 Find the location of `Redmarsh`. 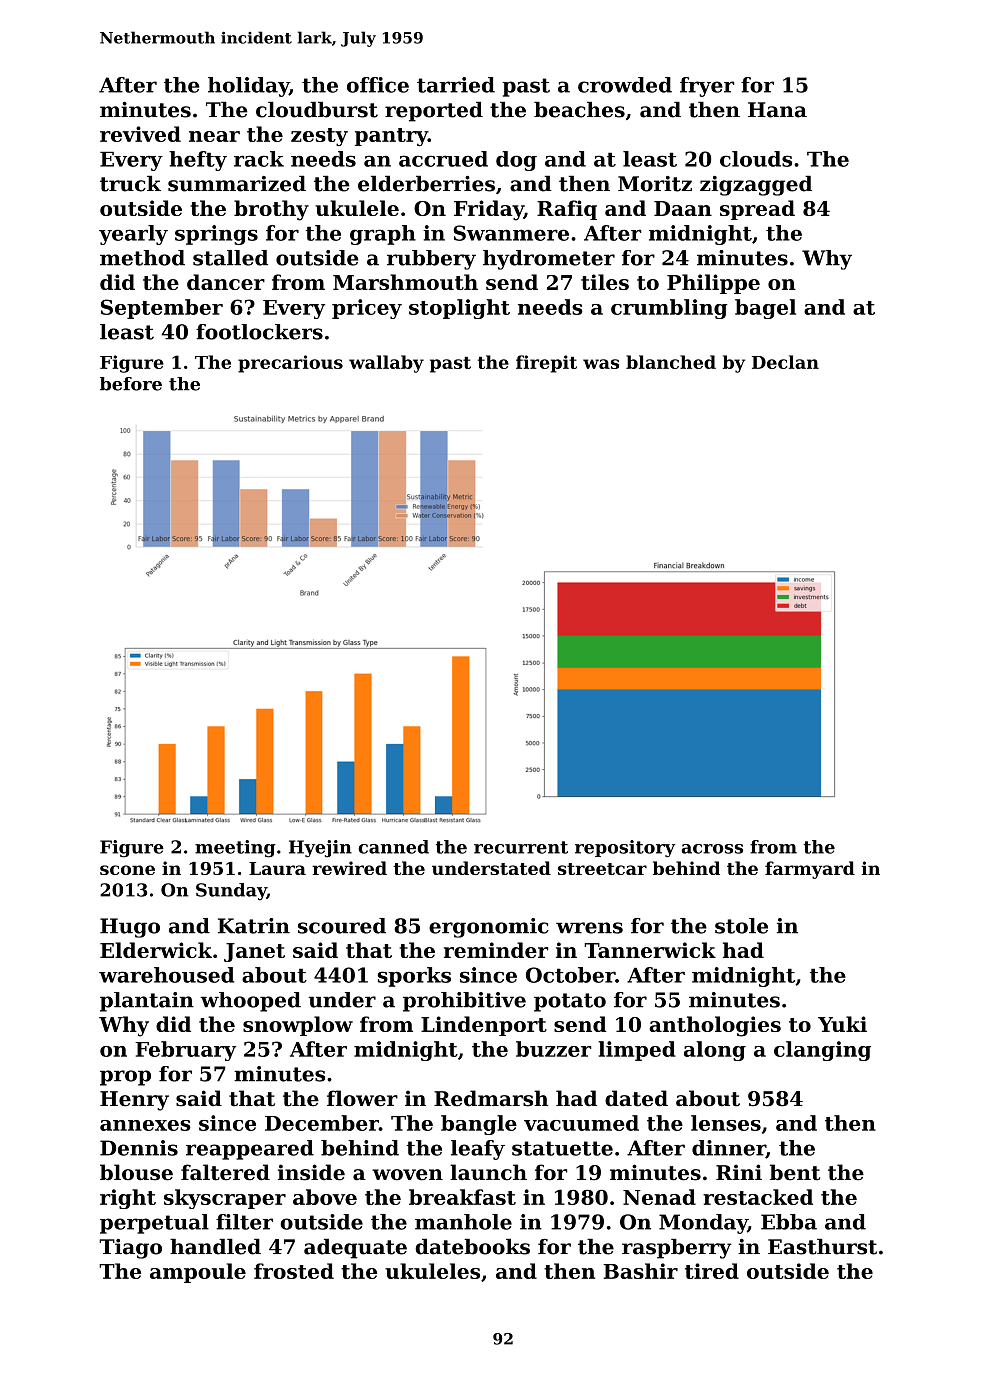

Redmarsh is located at coordinates (491, 1098).
